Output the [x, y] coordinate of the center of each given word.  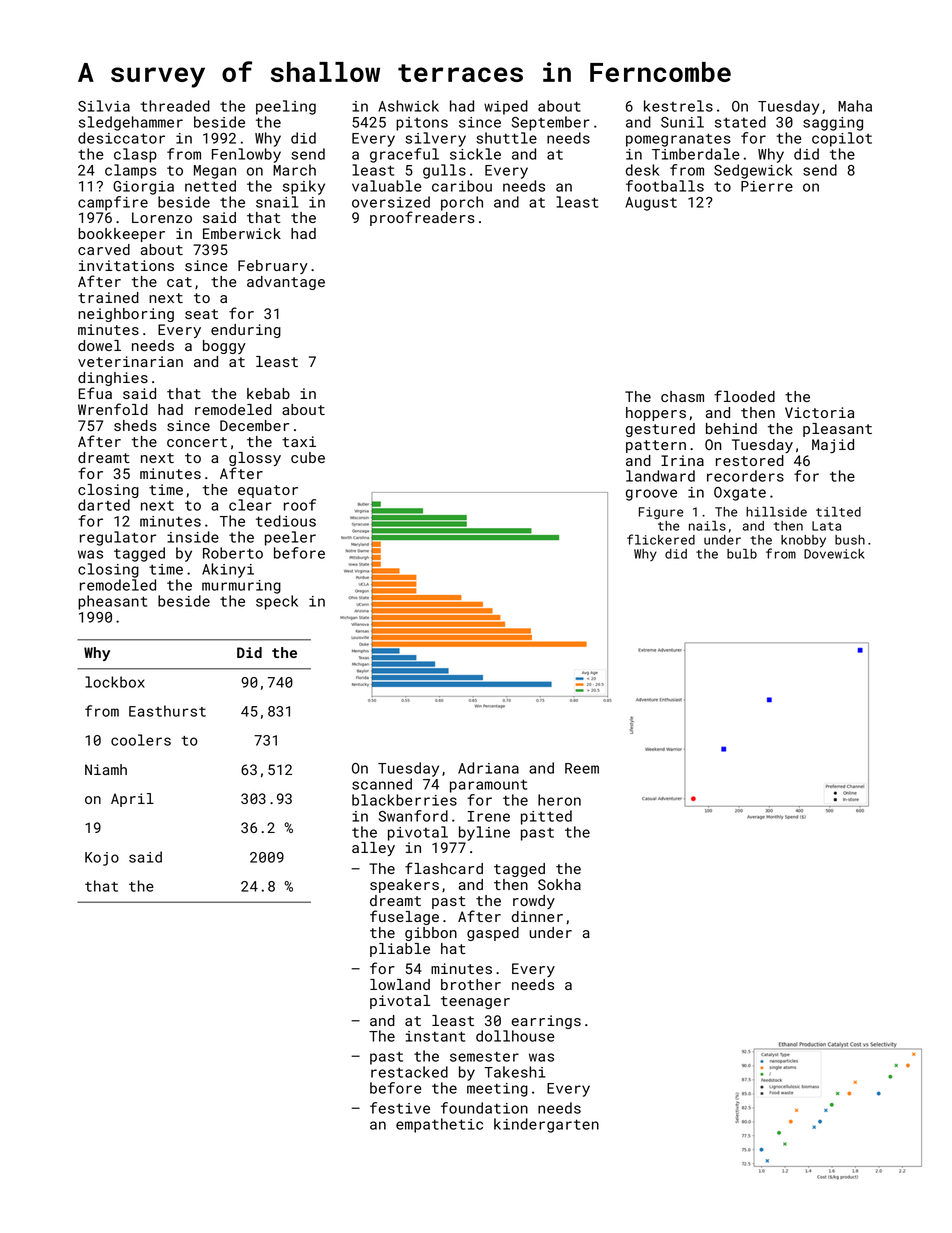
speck [277, 602]
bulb [742, 554]
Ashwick [408, 106]
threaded [175, 106]
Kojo [102, 859]
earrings [546, 1022]
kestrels [678, 106]
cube [308, 457]
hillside [776, 512]
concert [197, 442]
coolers [141, 740]
